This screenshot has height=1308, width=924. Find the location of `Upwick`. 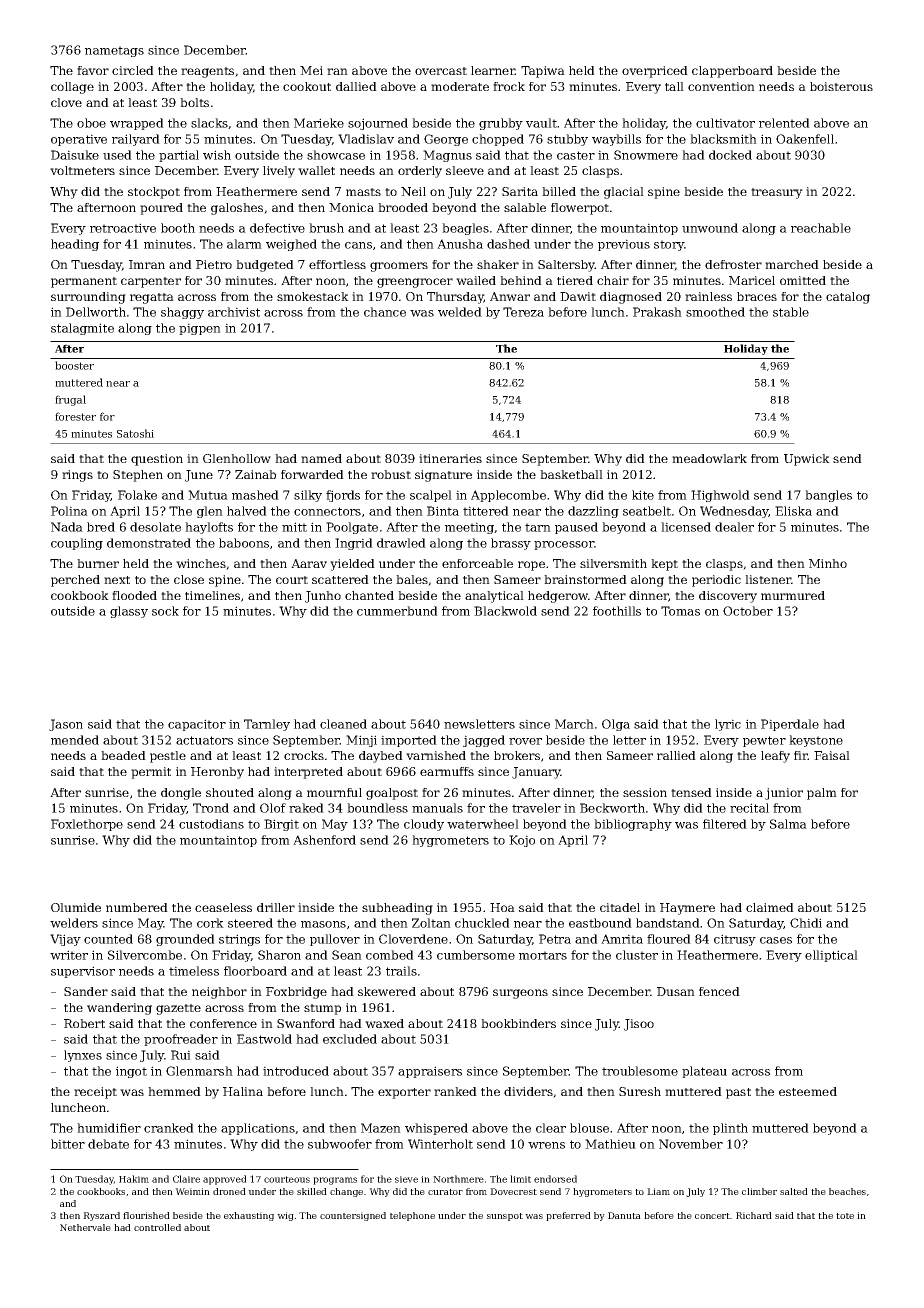

Upwick is located at coordinates (807, 460).
